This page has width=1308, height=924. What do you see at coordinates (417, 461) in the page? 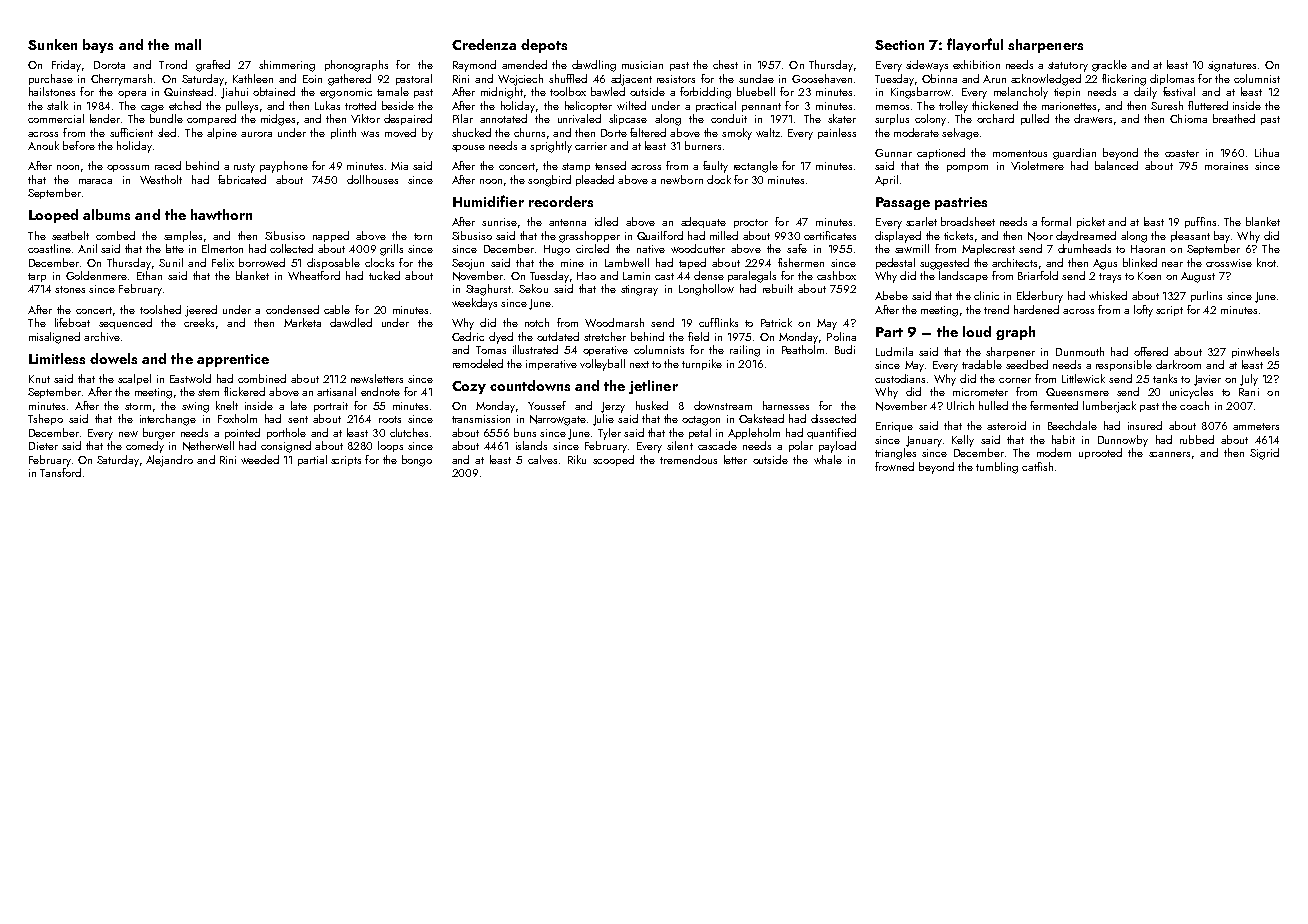
I see `bongo` at bounding box center [417, 461].
